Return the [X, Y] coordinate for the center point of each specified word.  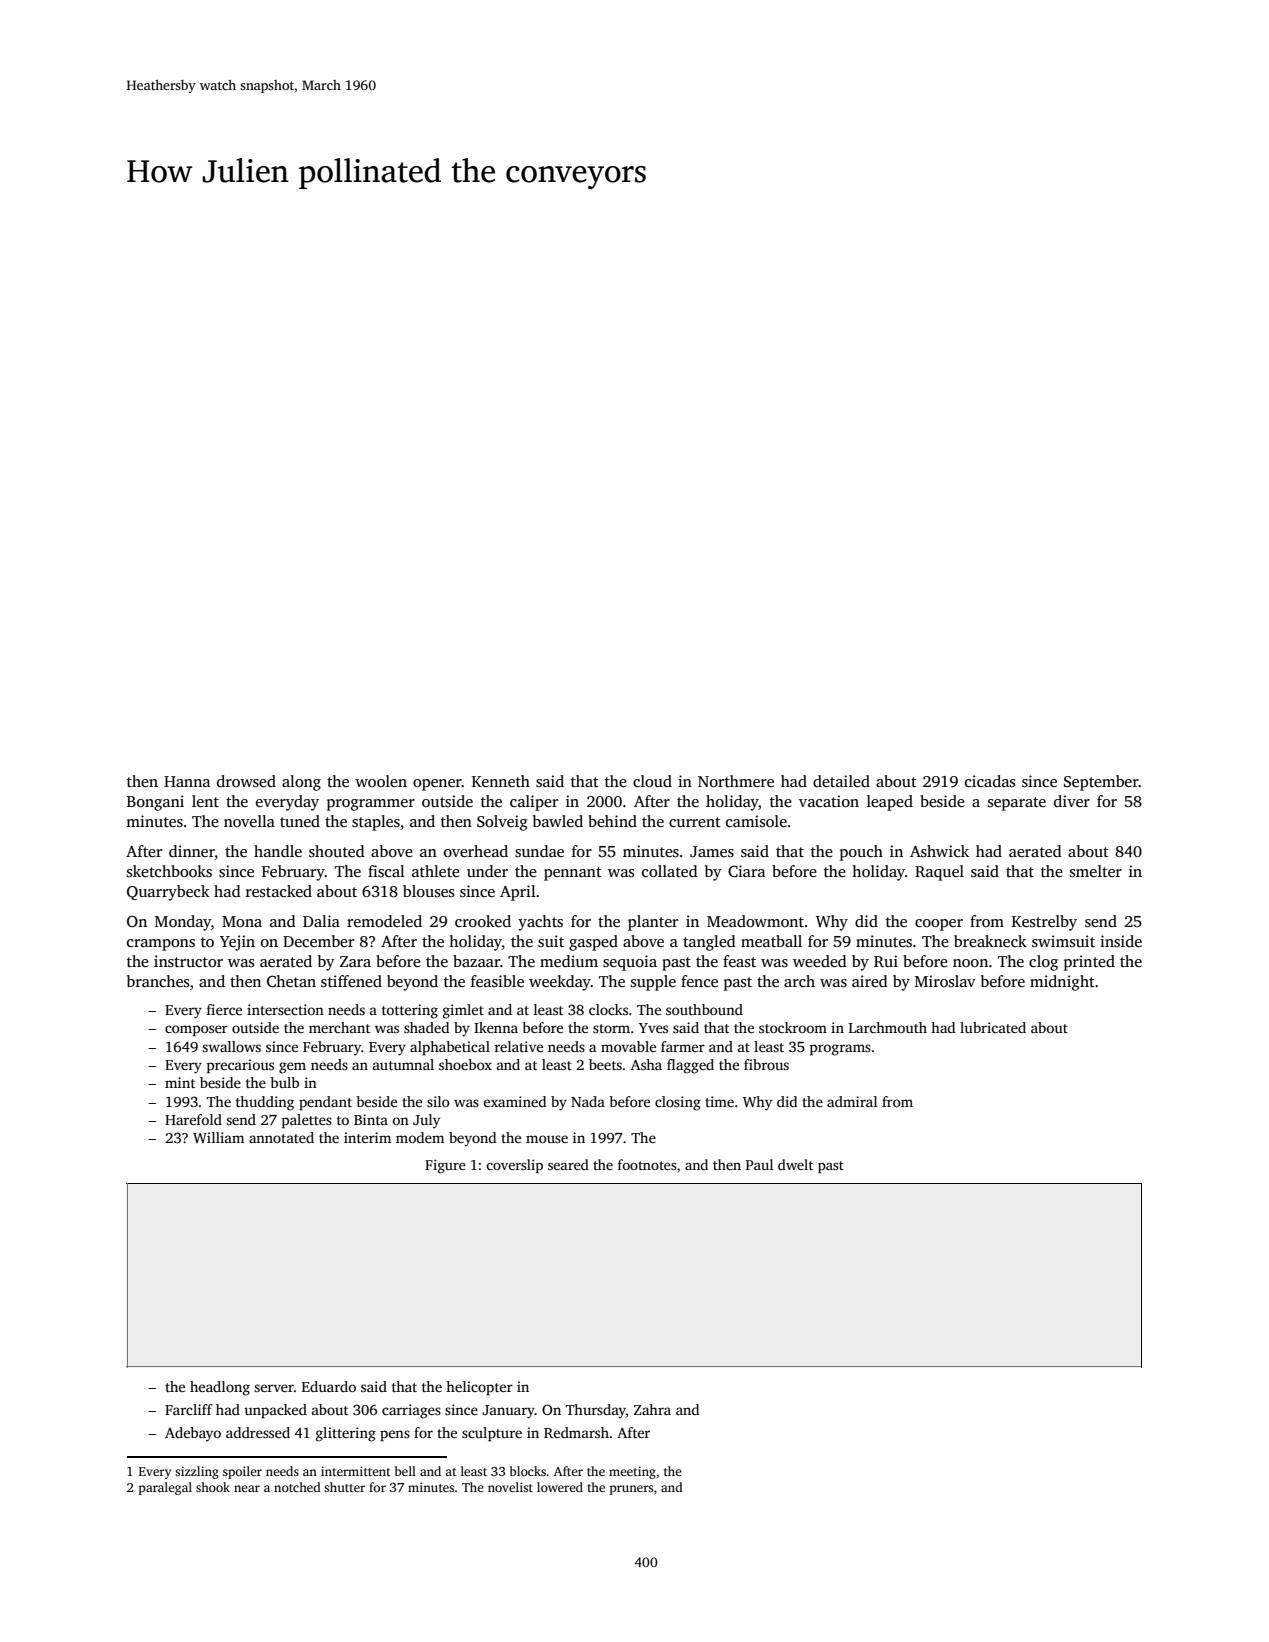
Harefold [193, 1119]
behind [612, 821]
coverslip [514, 1166]
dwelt [795, 1164]
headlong [220, 1388]
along [301, 783]
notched [297, 1487]
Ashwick [939, 851]
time [719, 1101]
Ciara [746, 871]
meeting [632, 1472]
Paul [759, 1164]
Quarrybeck [168, 893]
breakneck [990, 941]
